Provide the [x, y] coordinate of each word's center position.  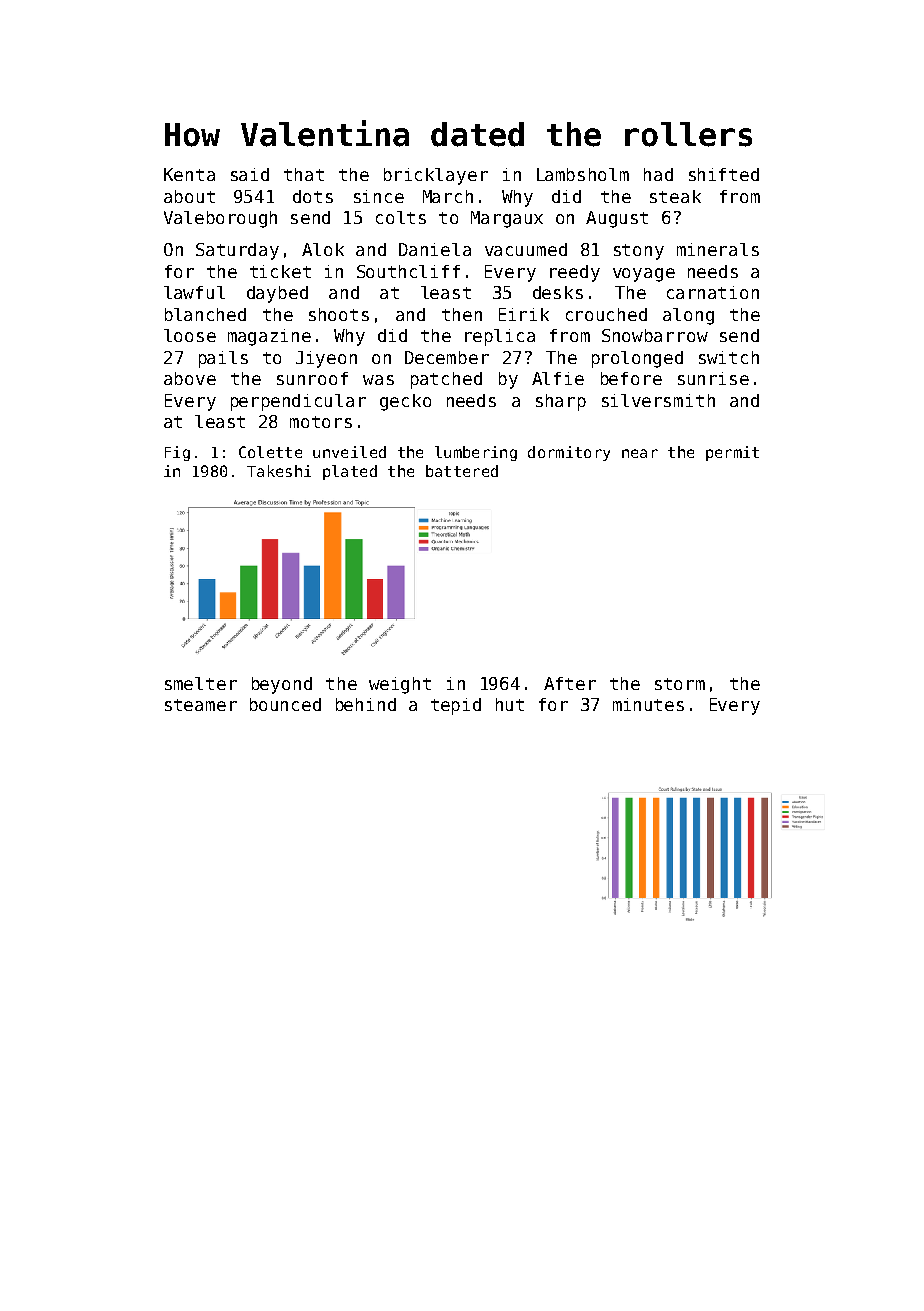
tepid [456, 706]
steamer [201, 705]
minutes [648, 704]
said [250, 174]
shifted [724, 174]
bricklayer [436, 176]
